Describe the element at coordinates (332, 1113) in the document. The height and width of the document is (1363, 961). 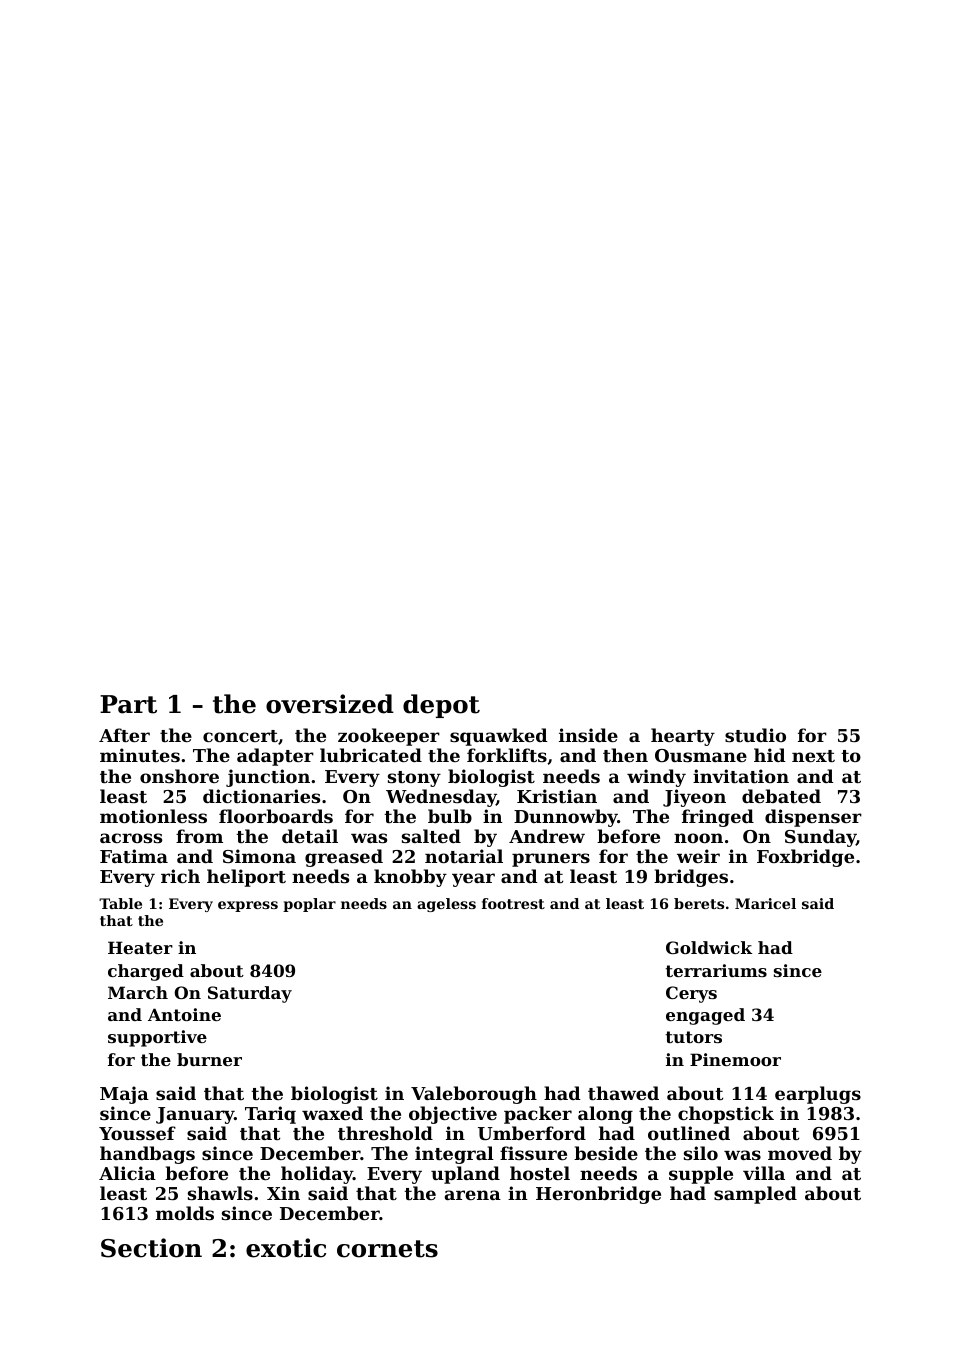
I see `waxed` at that location.
